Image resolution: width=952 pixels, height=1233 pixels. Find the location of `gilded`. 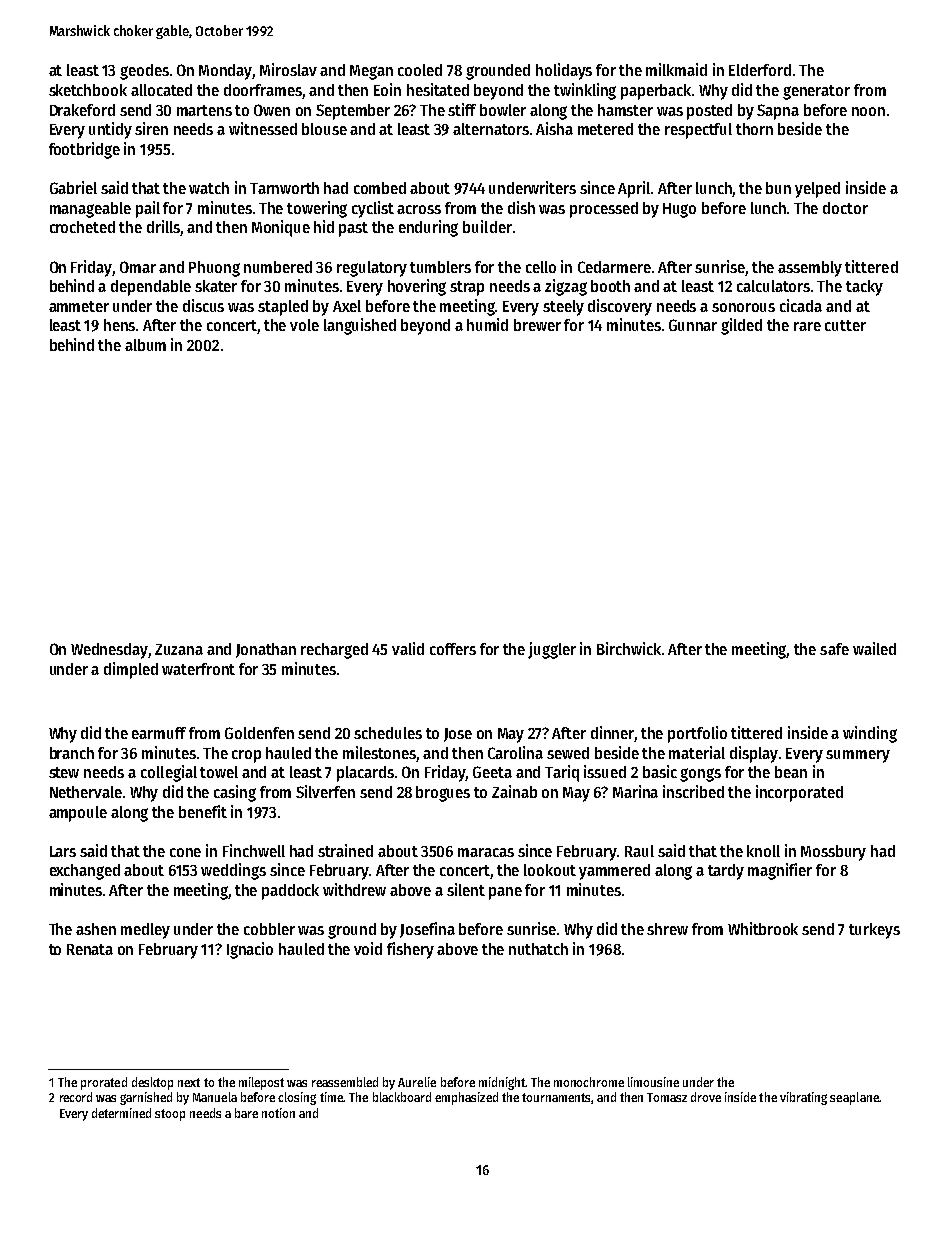

gilded is located at coordinates (741, 326).
